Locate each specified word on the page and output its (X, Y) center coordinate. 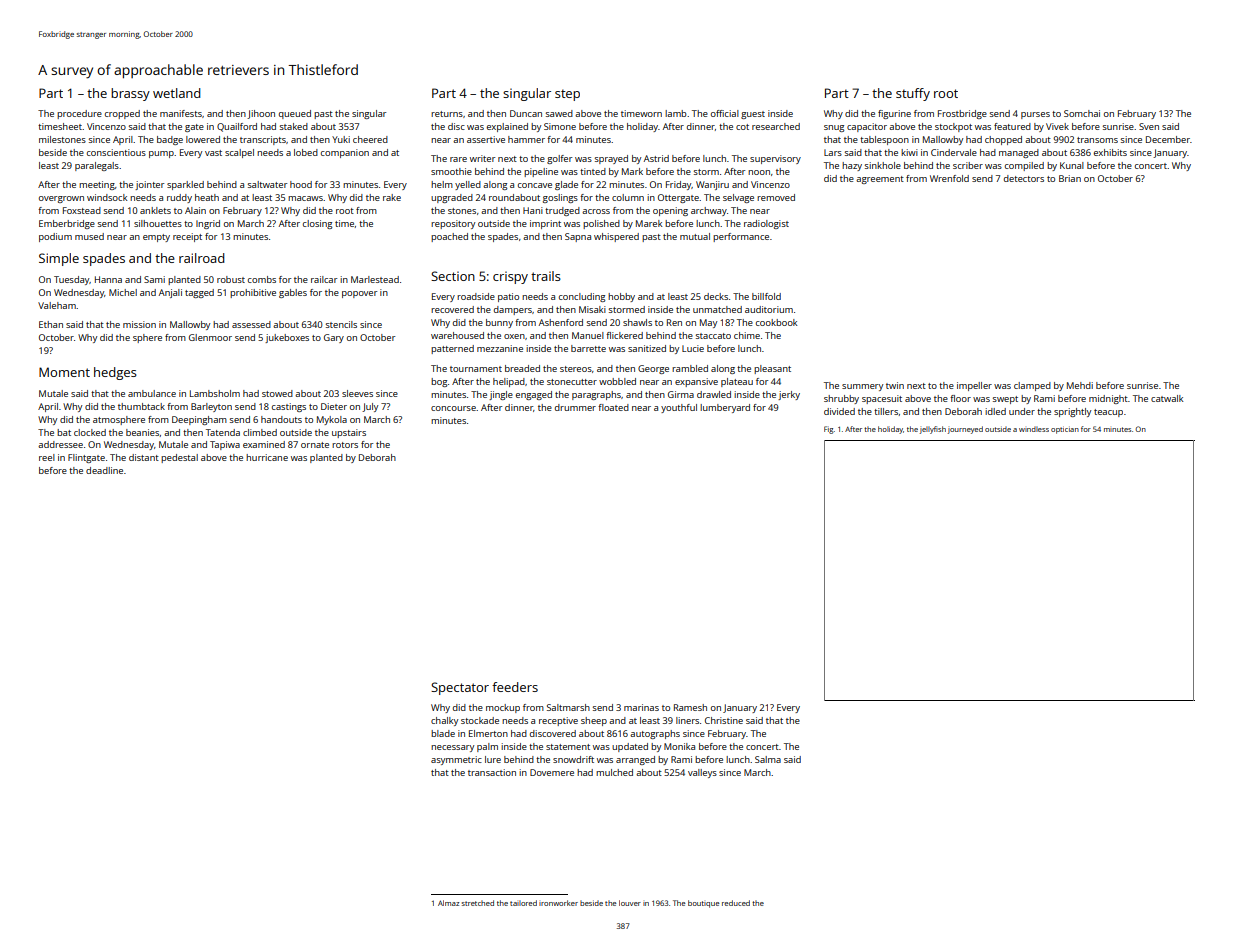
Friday (679, 185)
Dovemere (552, 772)
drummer (575, 407)
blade (443, 733)
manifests (181, 113)
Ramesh (690, 707)
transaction (492, 772)
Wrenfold (949, 178)
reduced (736, 903)
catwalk (1167, 398)
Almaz (448, 903)
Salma (768, 759)
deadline (104, 470)
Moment (64, 372)
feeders (515, 687)
